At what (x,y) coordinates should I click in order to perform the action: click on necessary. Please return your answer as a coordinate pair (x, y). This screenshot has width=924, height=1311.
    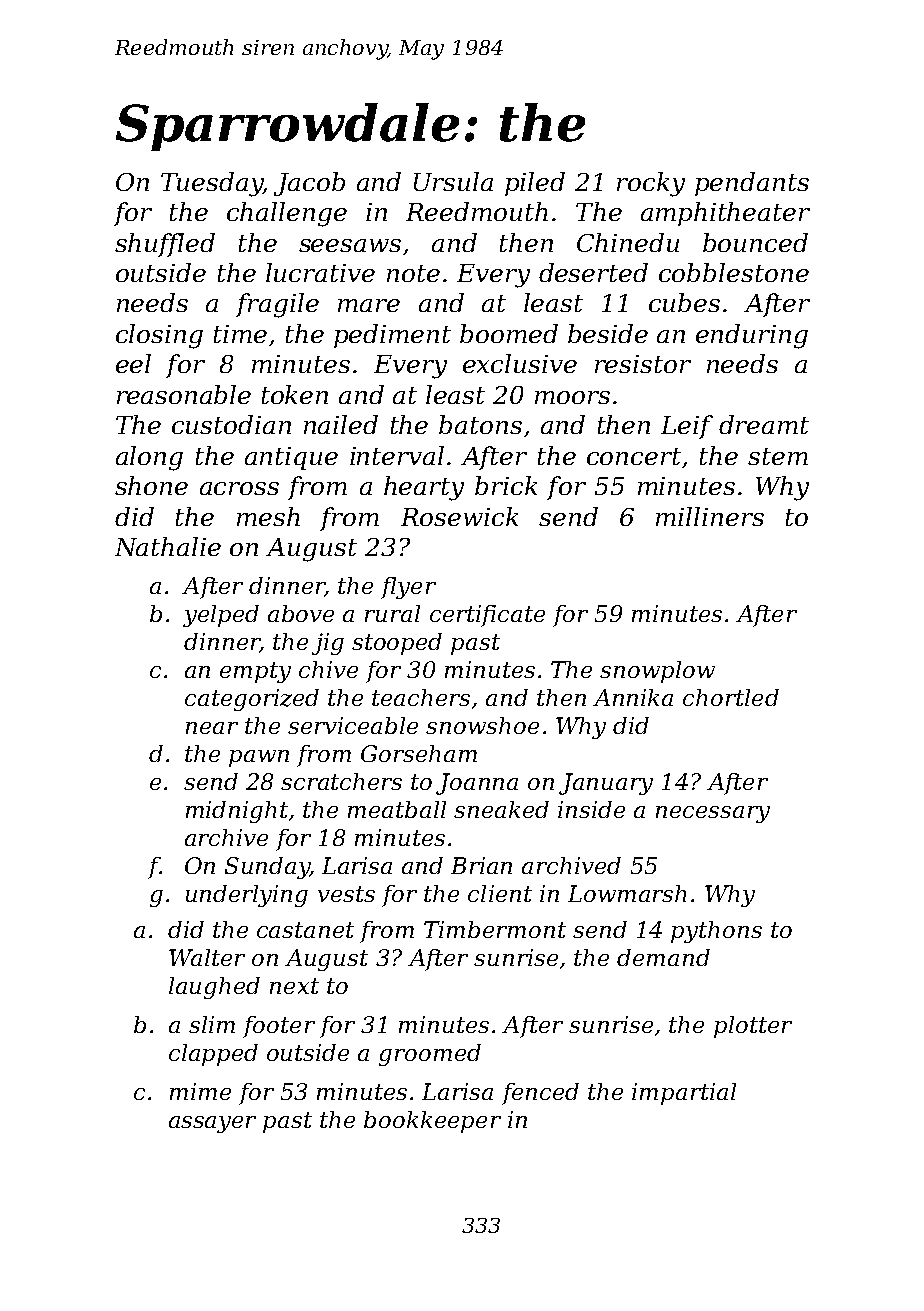
    Looking at the image, I should click on (713, 814).
